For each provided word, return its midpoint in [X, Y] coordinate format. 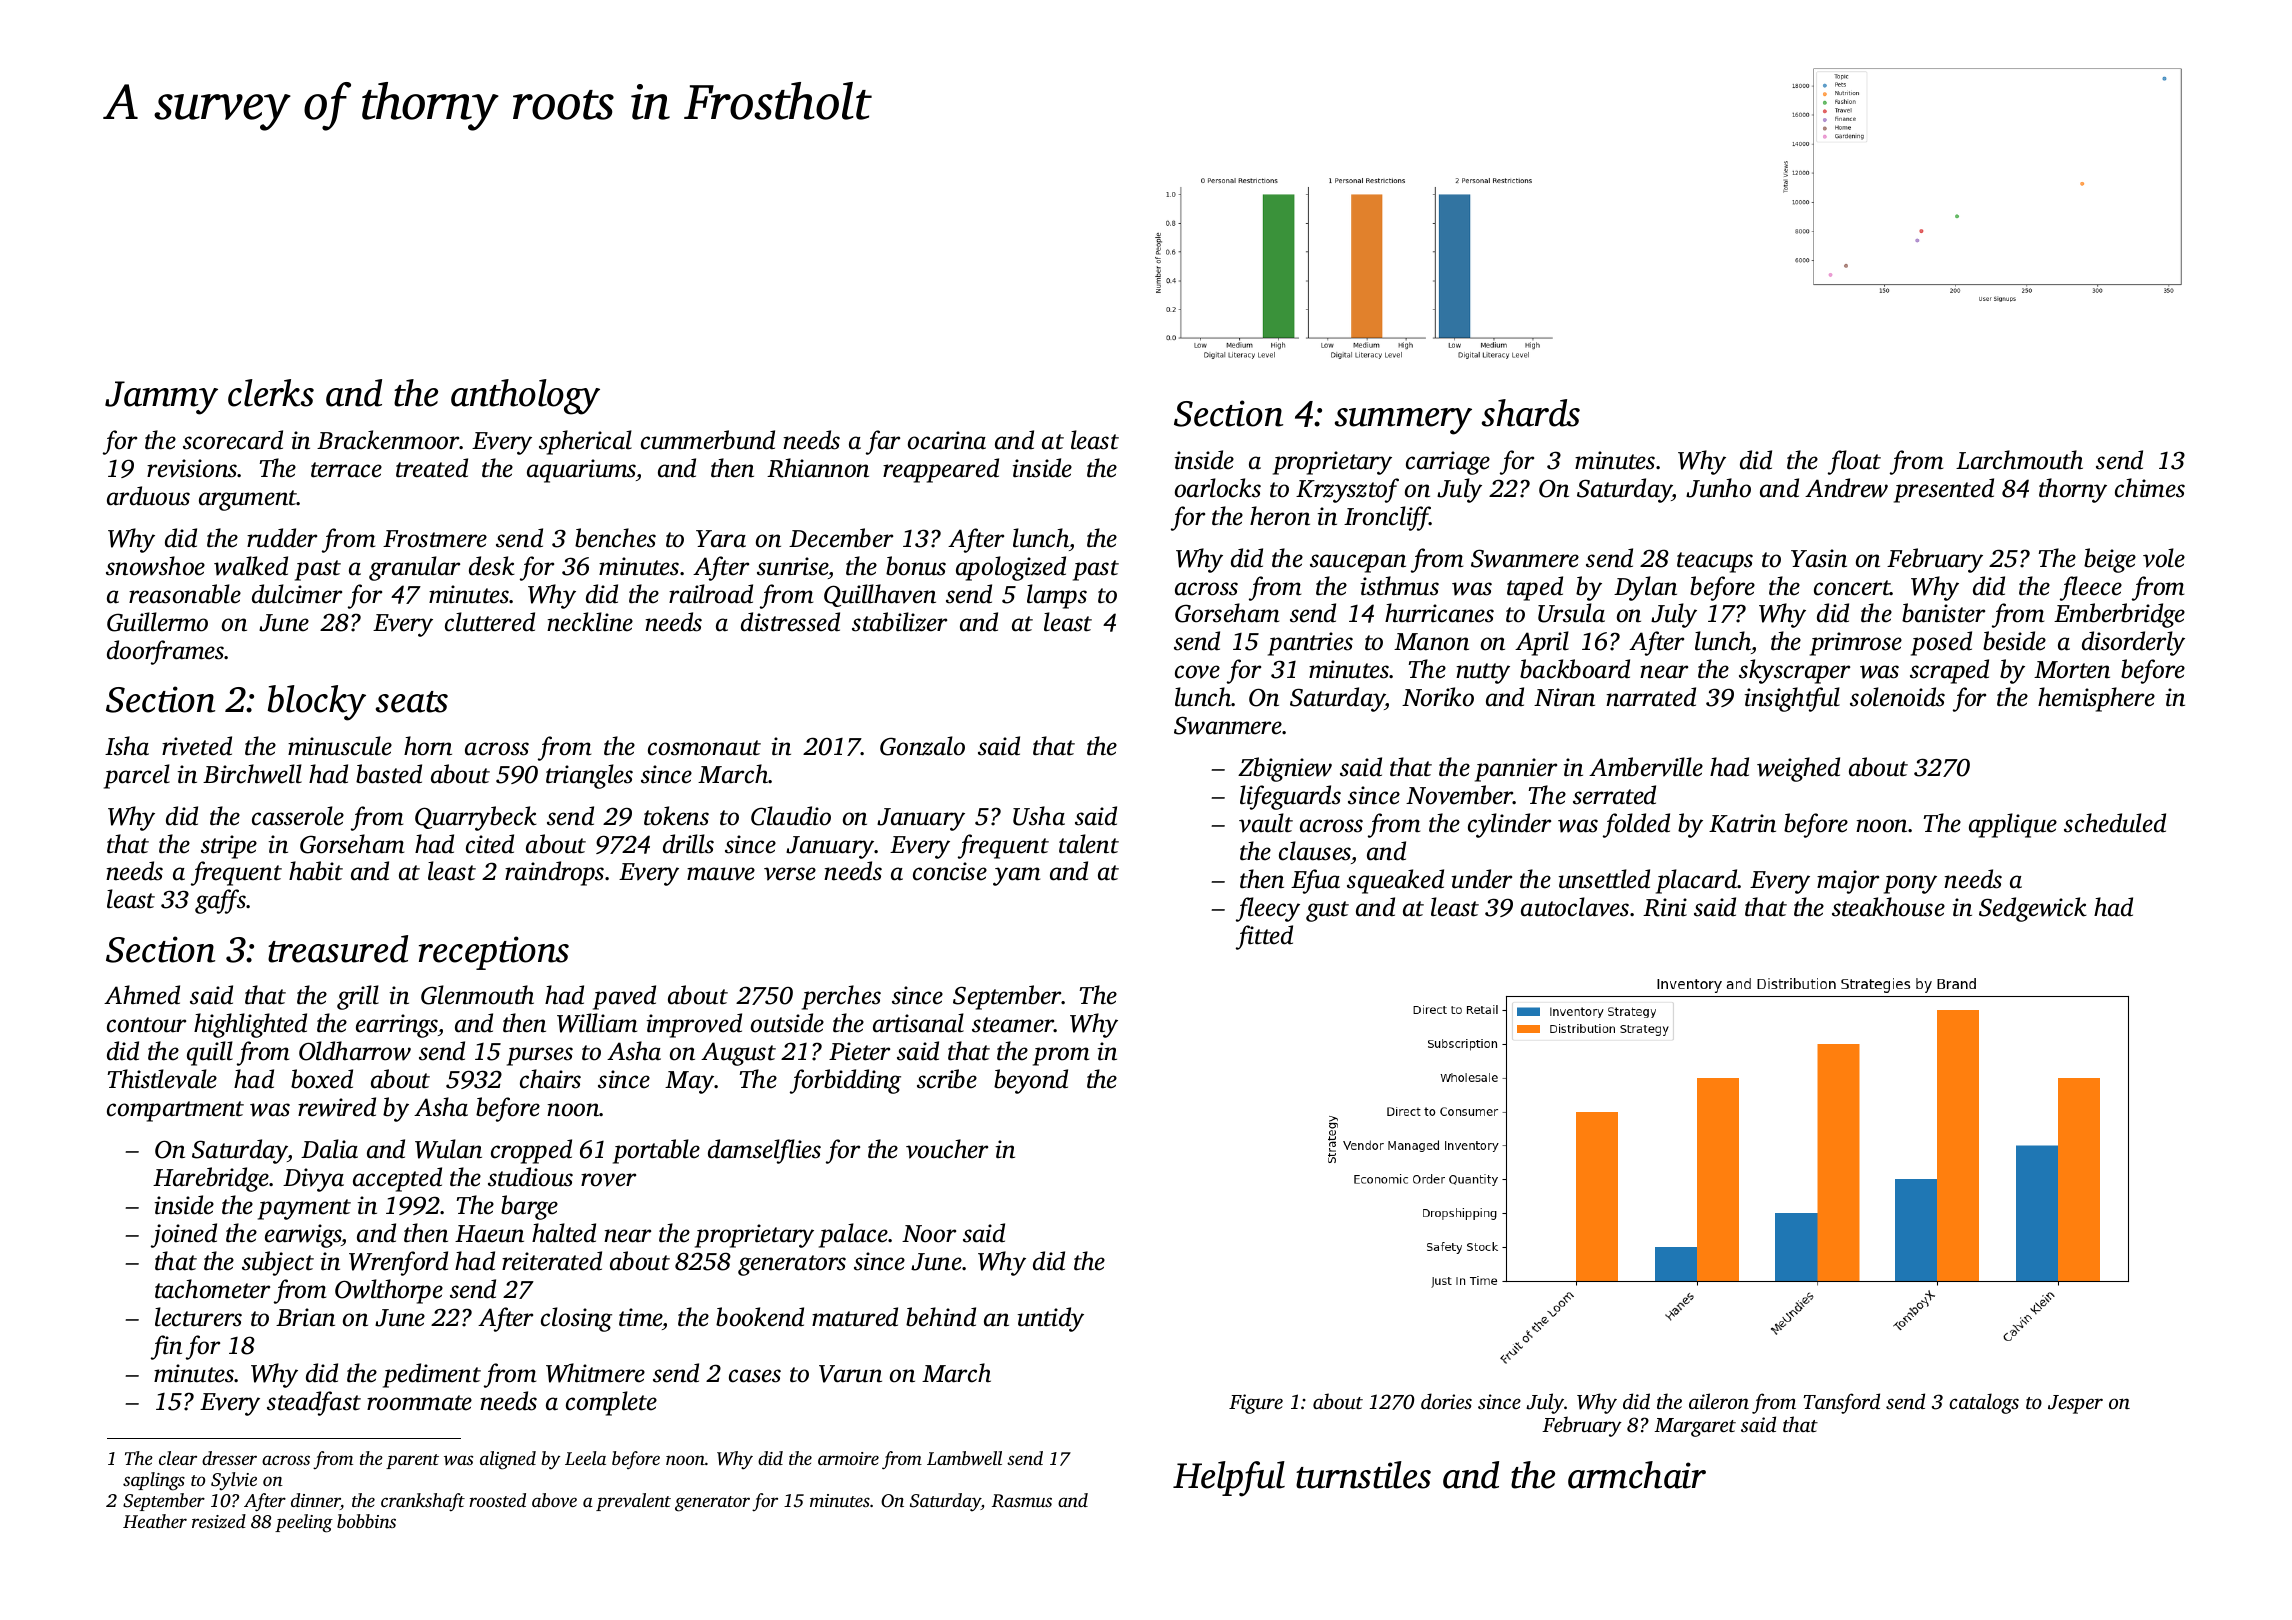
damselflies [764, 1151]
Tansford [1842, 1403]
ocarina [947, 440]
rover [608, 1180]
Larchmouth [2019, 460]
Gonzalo [922, 746]
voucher [947, 1149]
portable [656, 1151]
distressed [790, 622]
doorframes [166, 652]
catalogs [1984, 1403]
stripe [229, 847]
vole [2164, 558]
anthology [525, 397]
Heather [155, 1521]
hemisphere [2096, 699]
